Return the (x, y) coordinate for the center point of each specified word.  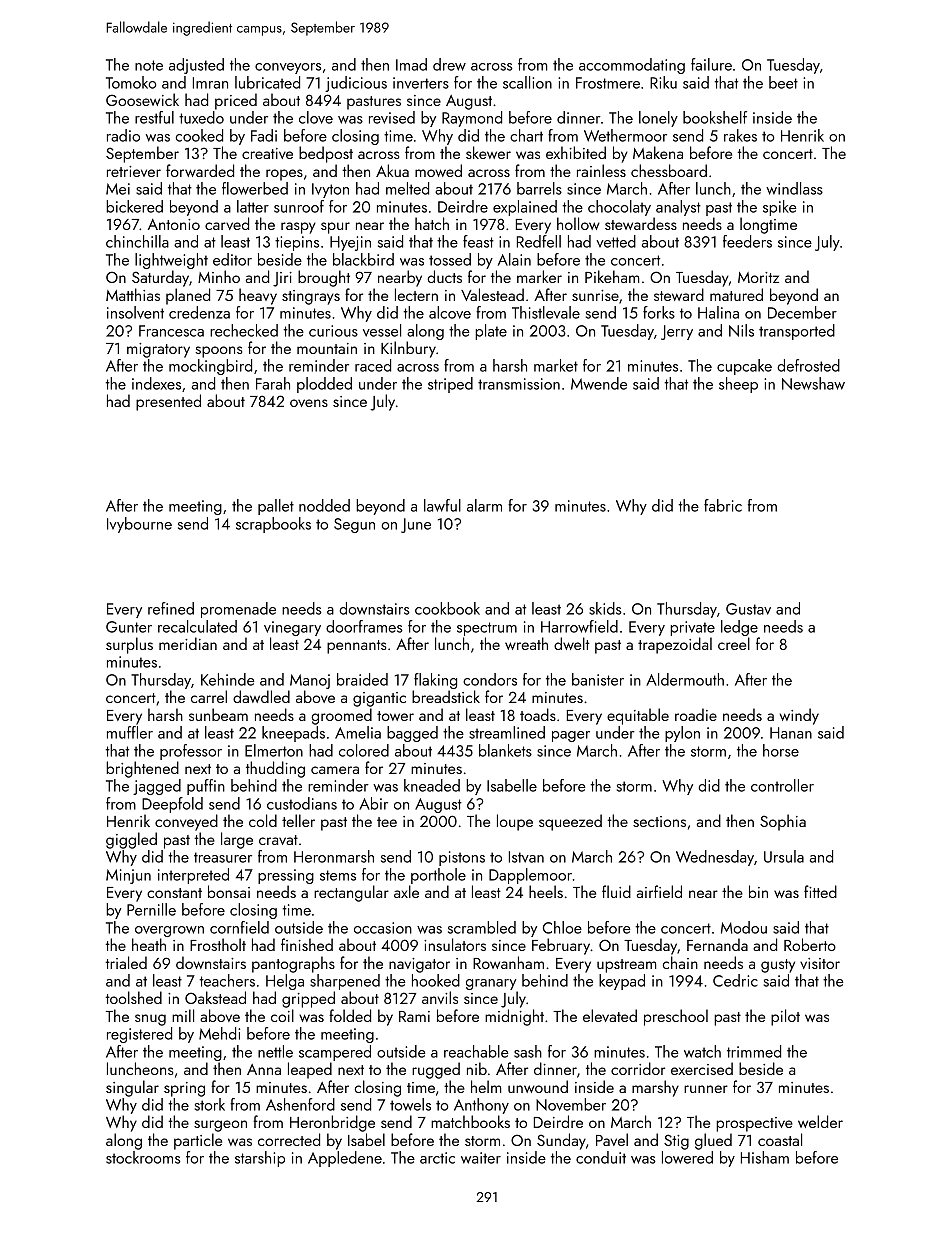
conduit (601, 1157)
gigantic (379, 699)
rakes (740, 135)
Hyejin (350, 243)
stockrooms (143, 1157)
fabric (723, 505)
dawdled (261, 696)
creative (267, 153)
